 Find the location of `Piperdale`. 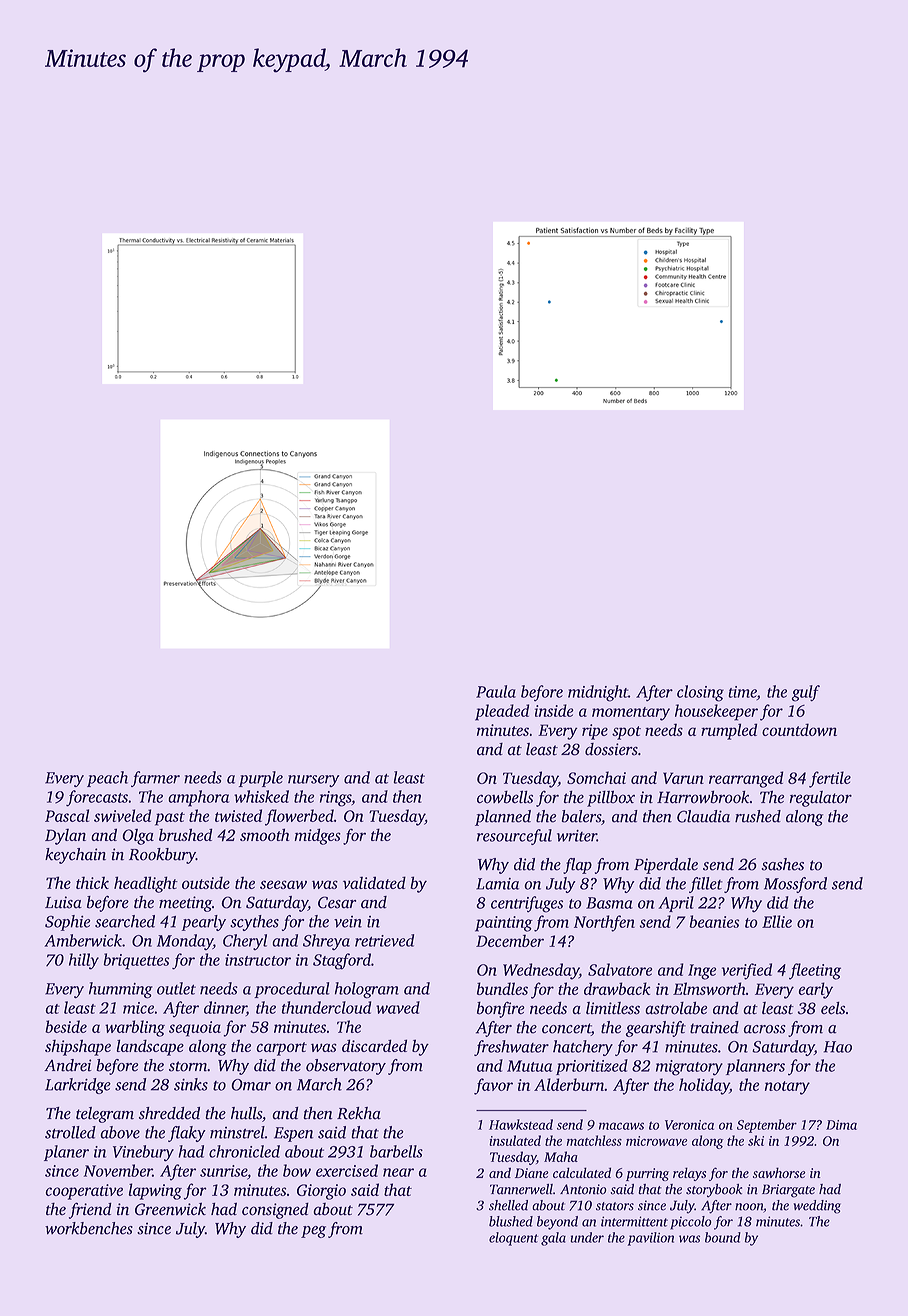

Piperdale is located at coordinates (666, 866).
